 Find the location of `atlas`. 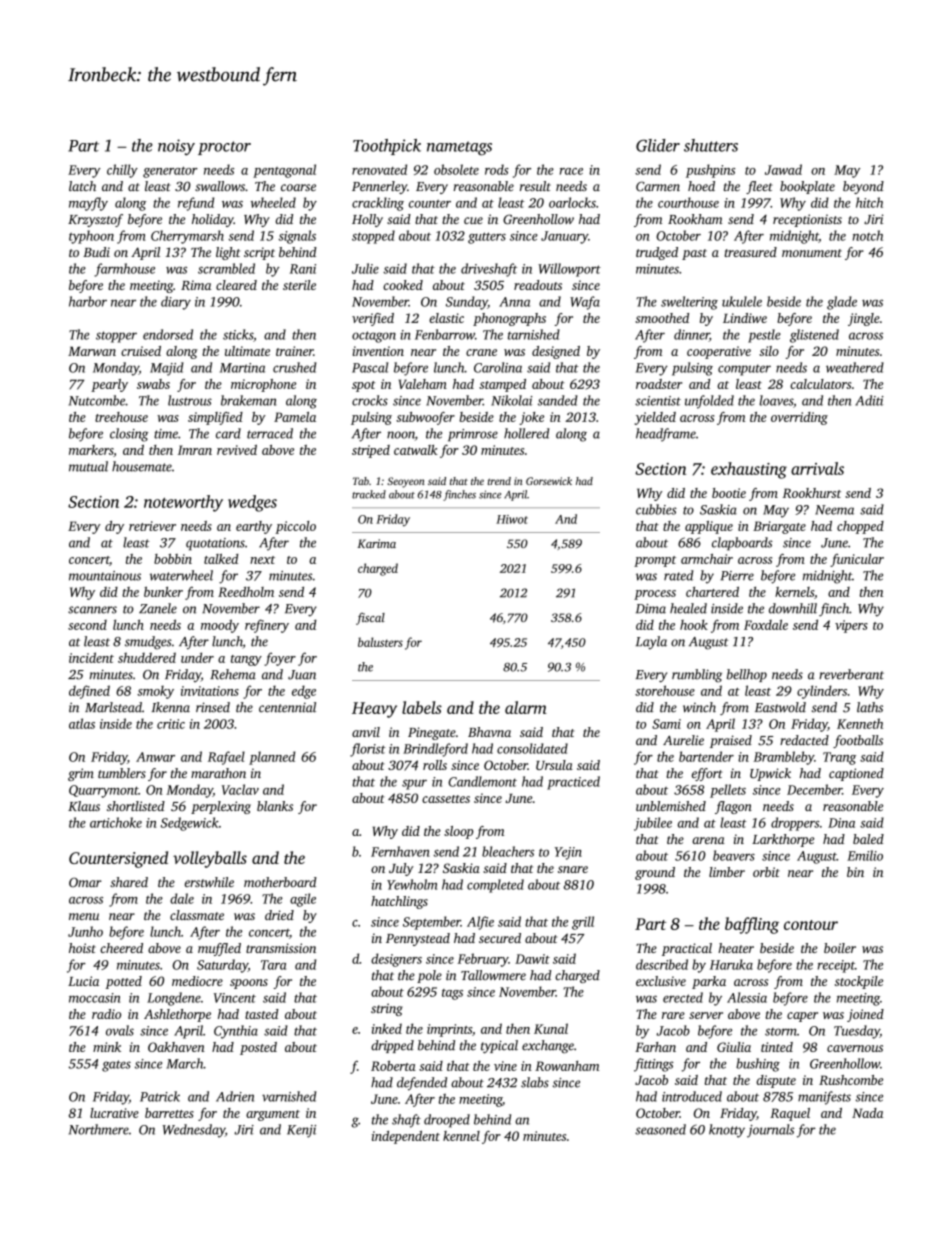

atlas is located at coordinates (82, 723).
